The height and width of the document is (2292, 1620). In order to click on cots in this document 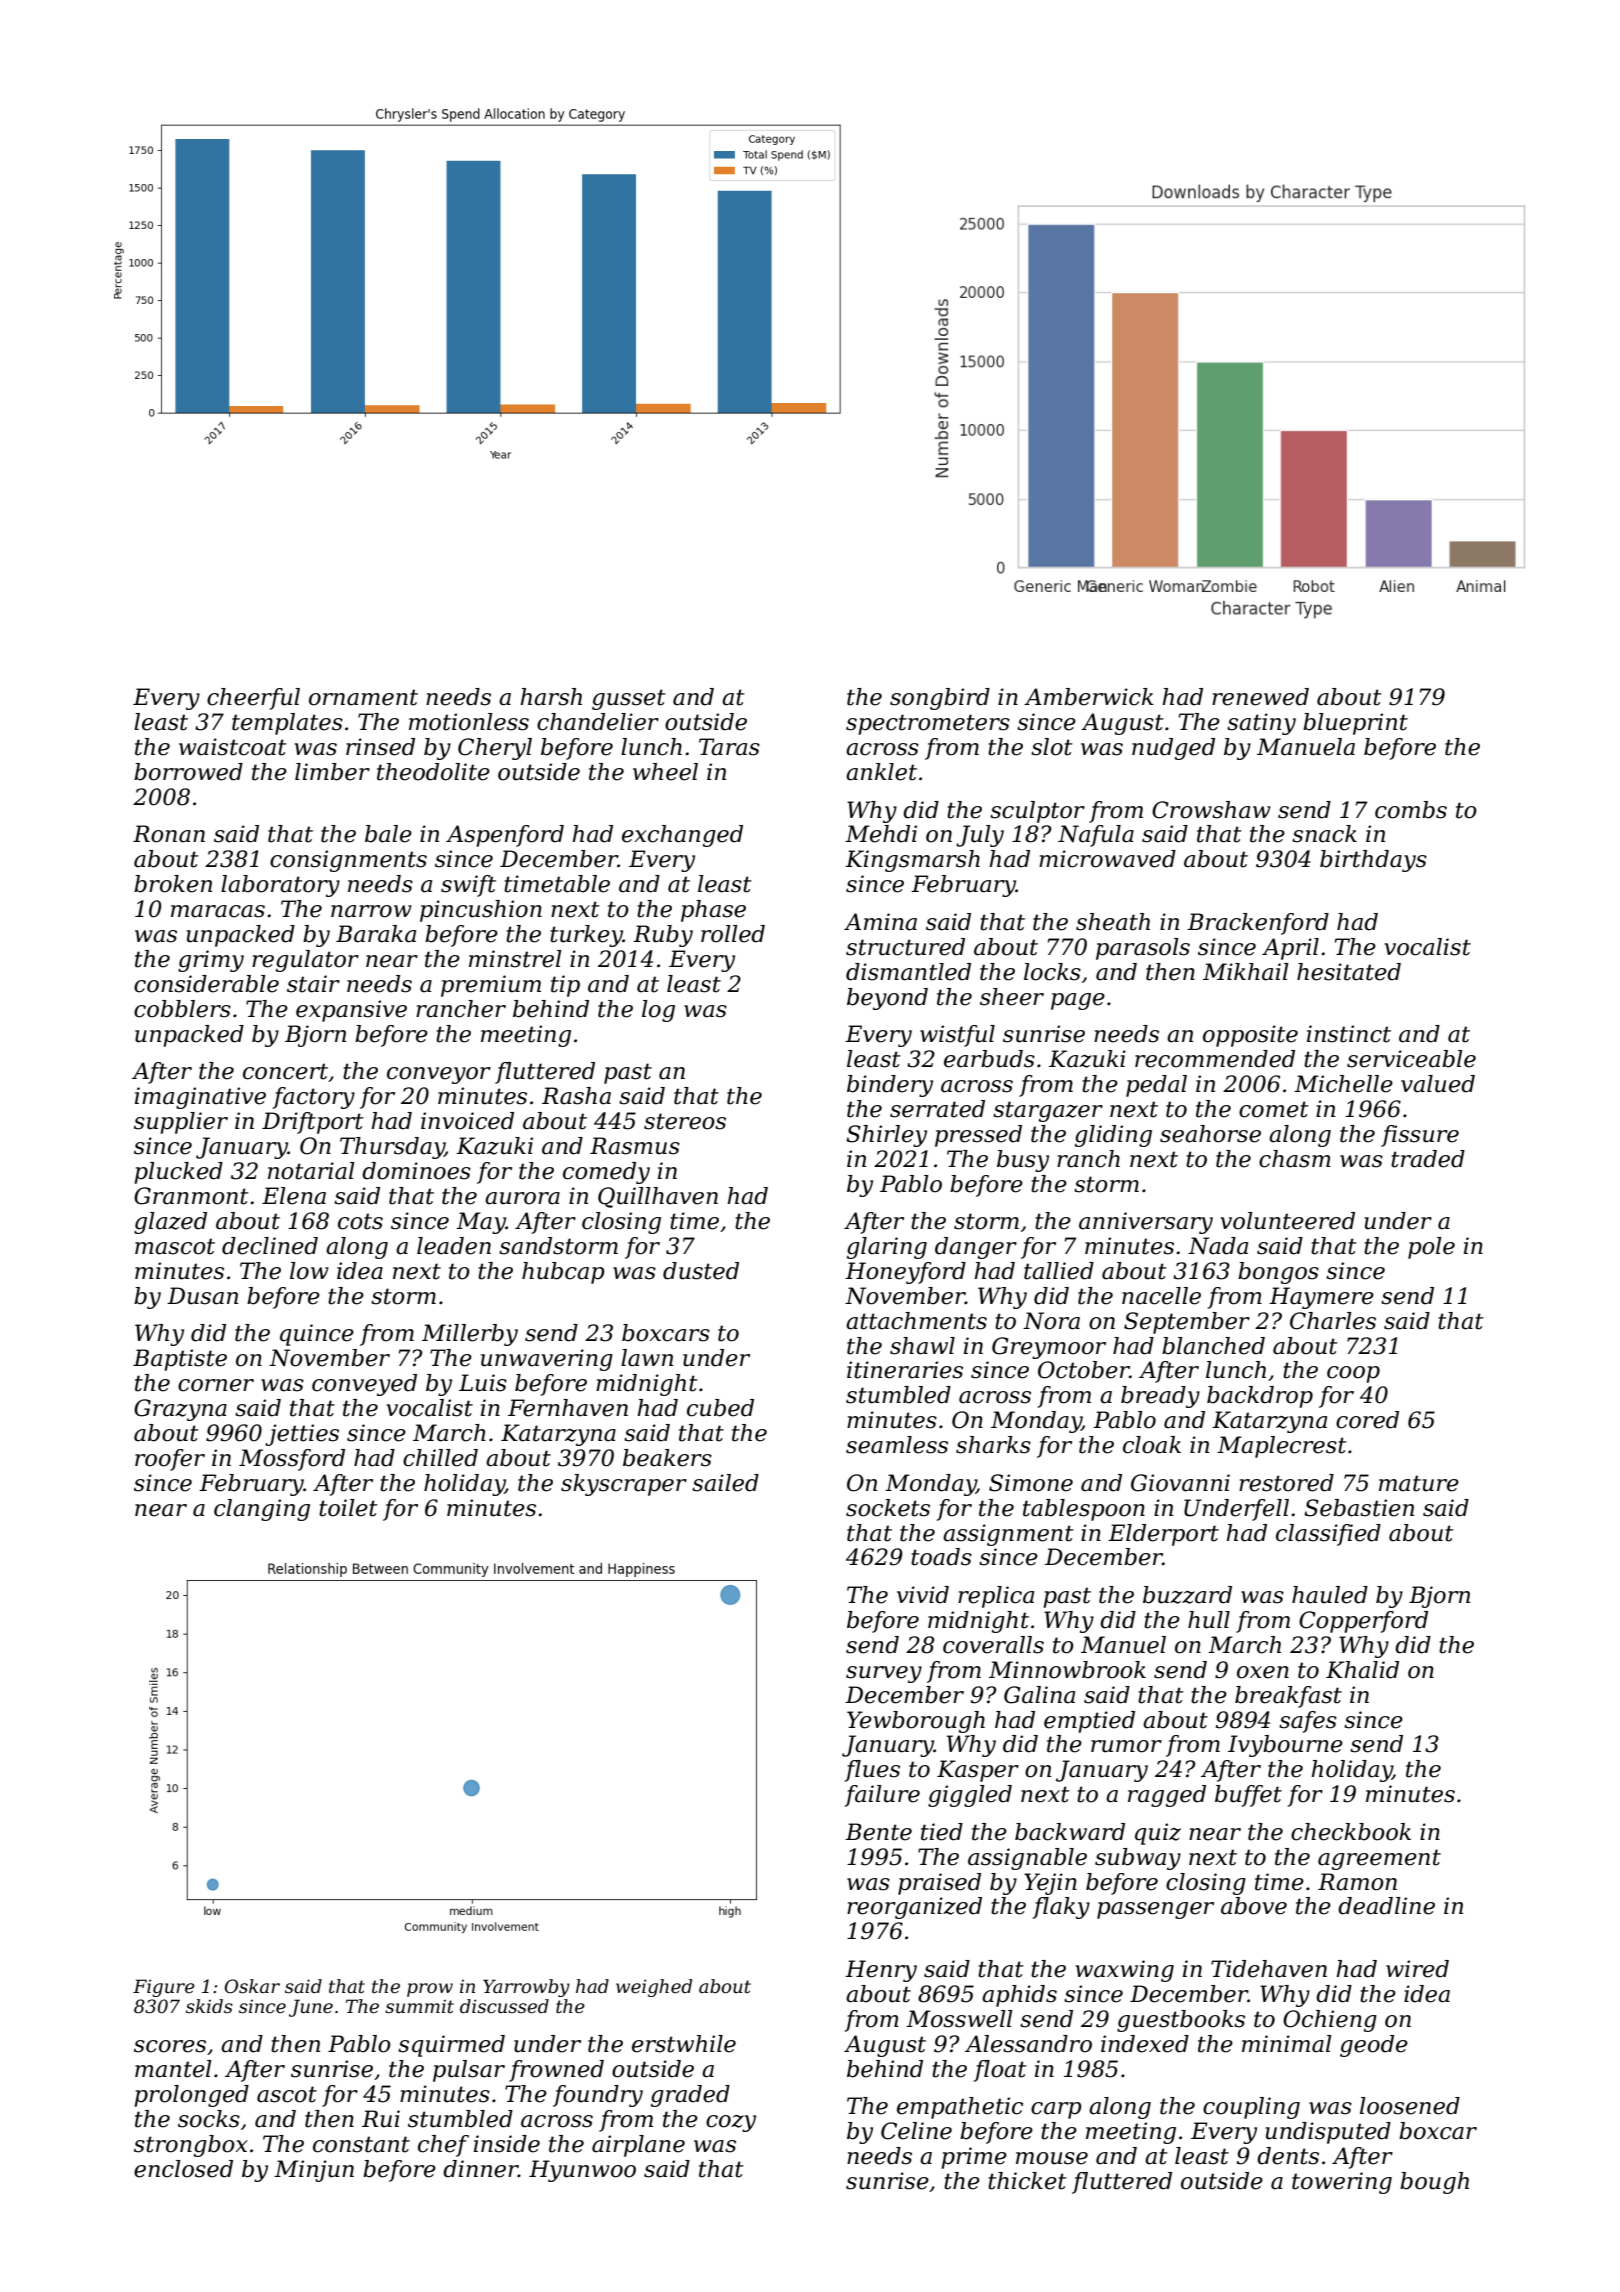, I will do `click(360, 1221)`.
